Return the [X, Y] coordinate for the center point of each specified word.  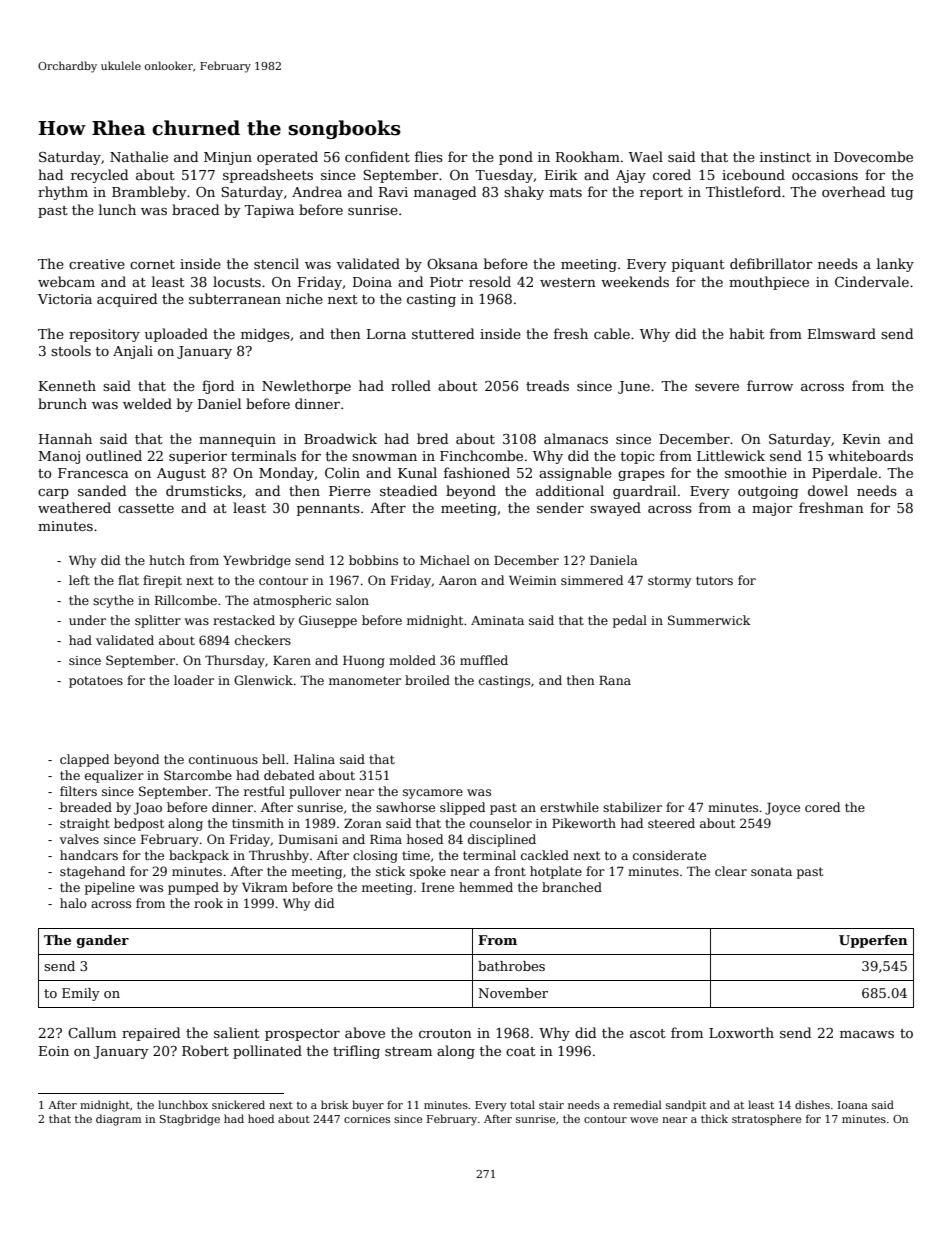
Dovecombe [873, 156]
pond [516, 158]
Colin [342, 472]
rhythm [63, 193]
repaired [151, 1034]
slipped [462, 808]
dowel [828, 490]
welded [147, 403]
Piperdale [844, 474]
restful [264, 791]
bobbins [373, 560]
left [79, 580]
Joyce [782, 809]
